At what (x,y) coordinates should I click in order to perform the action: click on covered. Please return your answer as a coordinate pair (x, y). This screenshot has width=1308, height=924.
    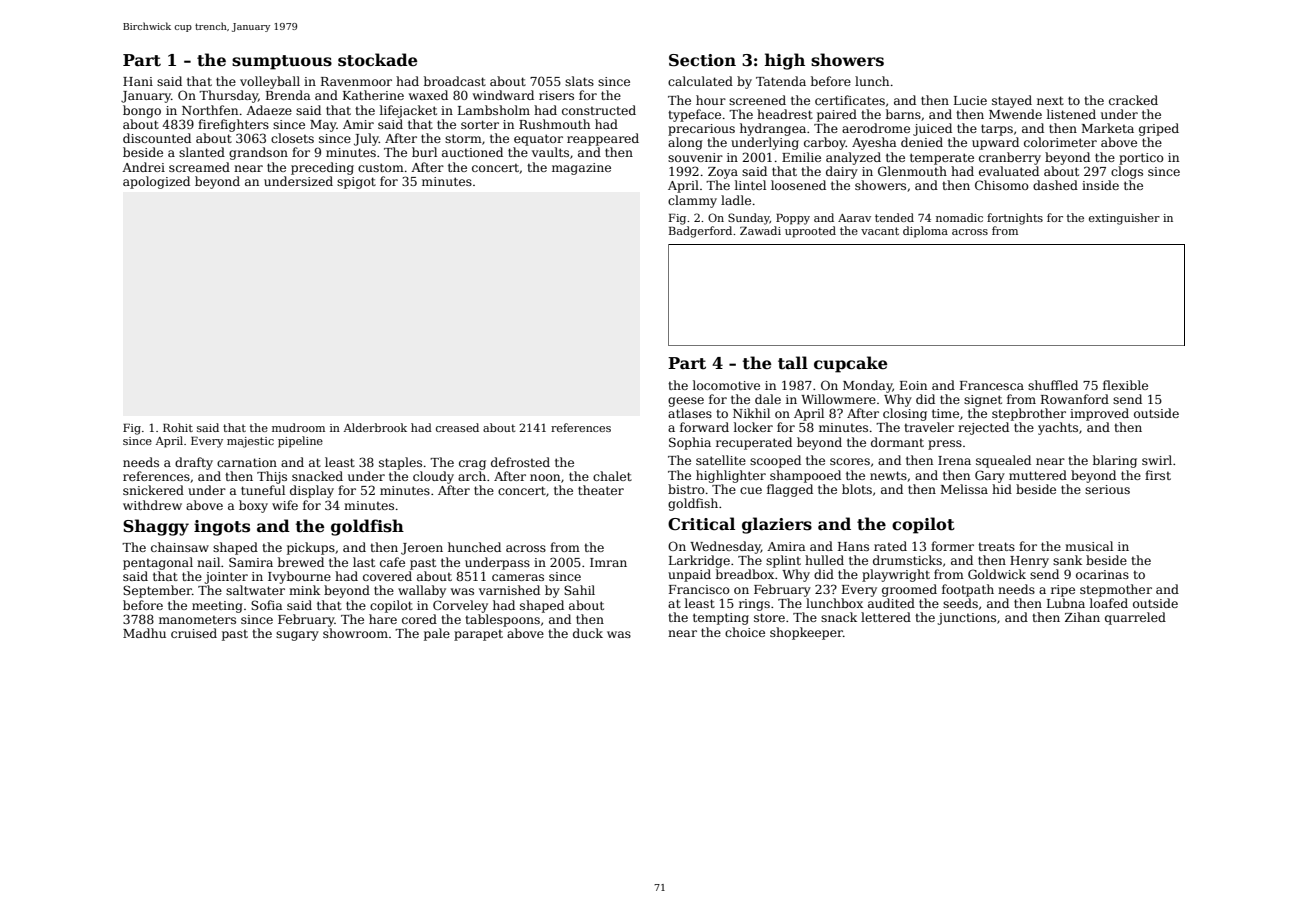
    Looking at the image, I should click on (387, 576).
